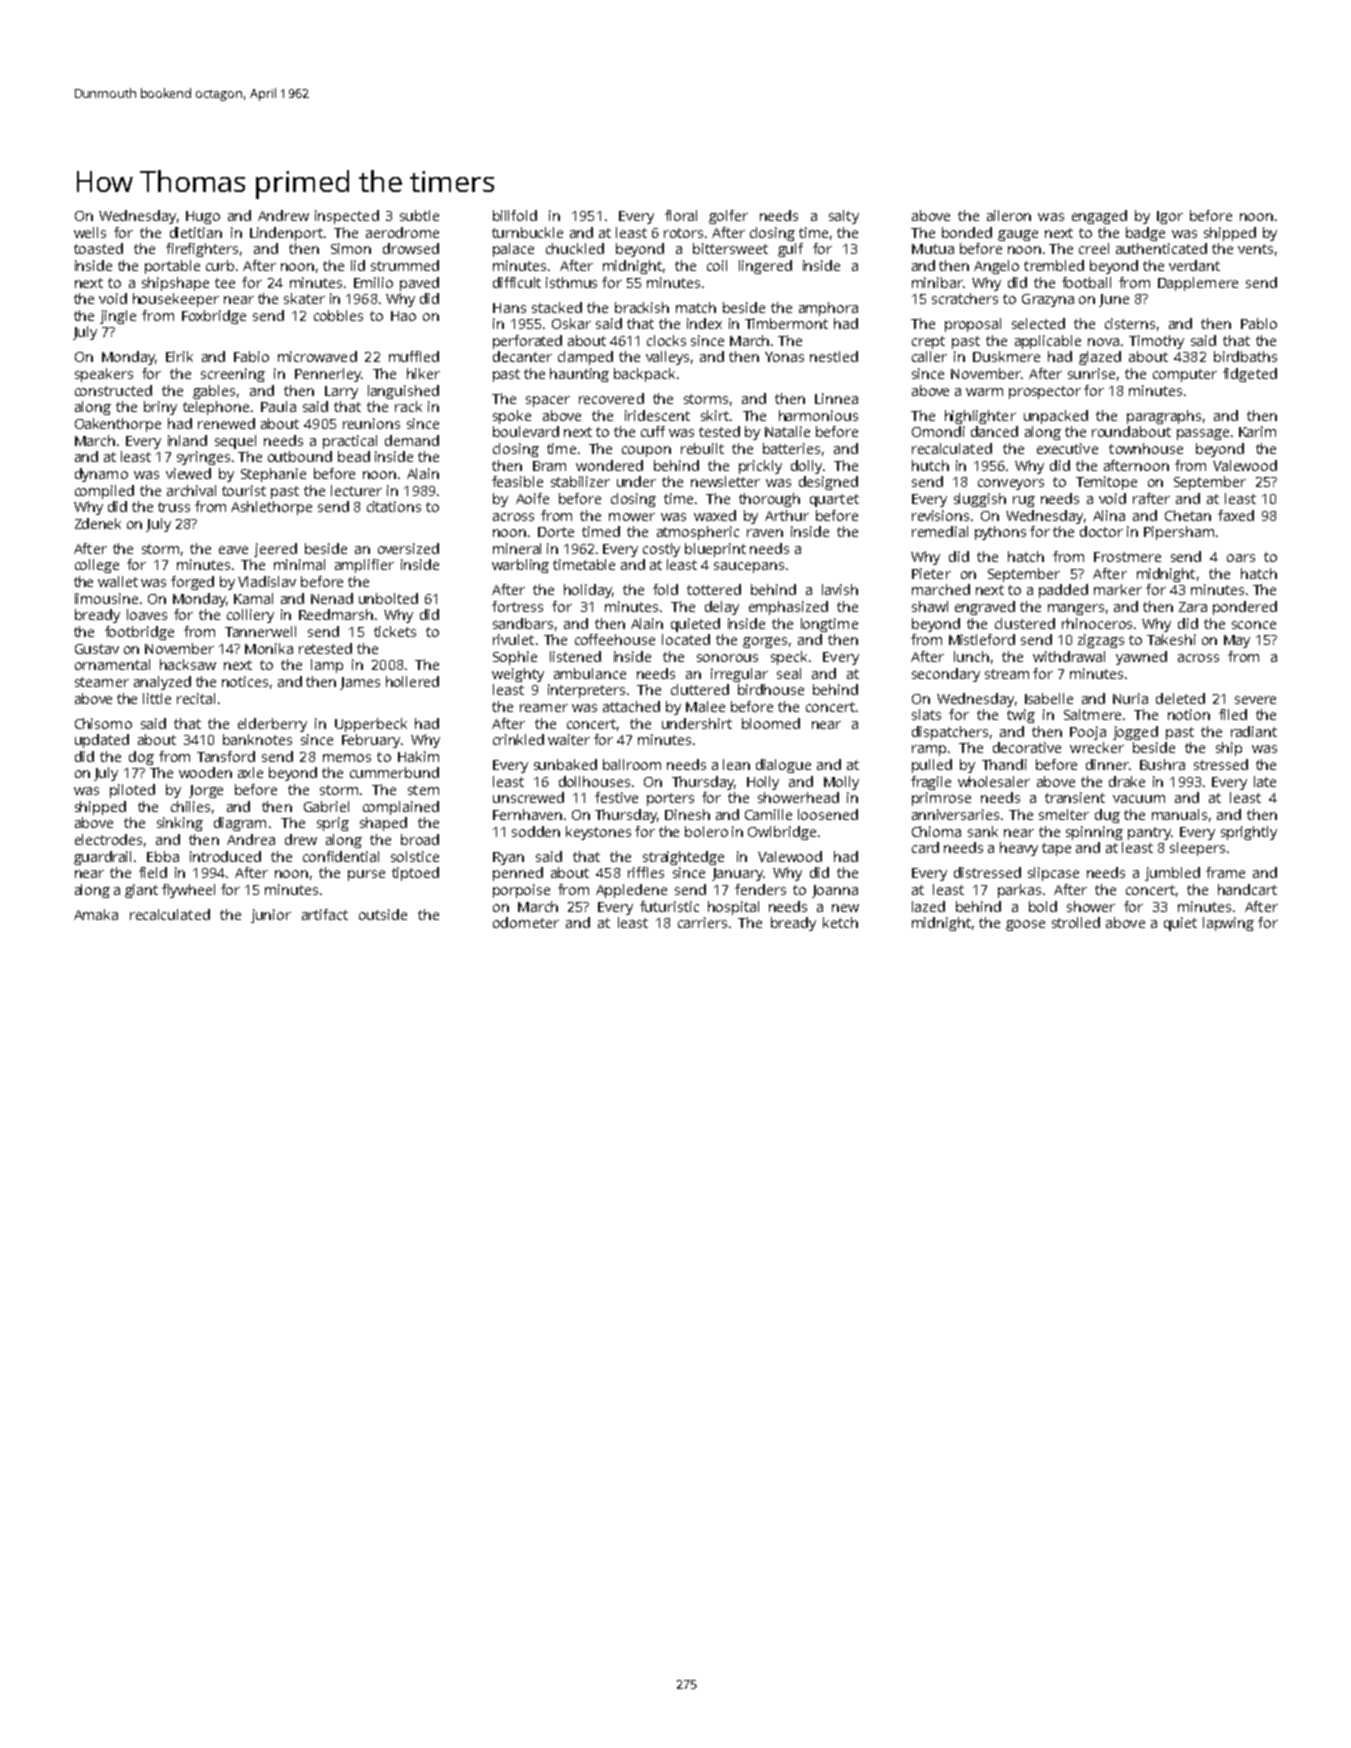  What do you see at coordinates (326, 806) in the screenshot?
I see `Gabriel` at bounding box center [326, 806].
